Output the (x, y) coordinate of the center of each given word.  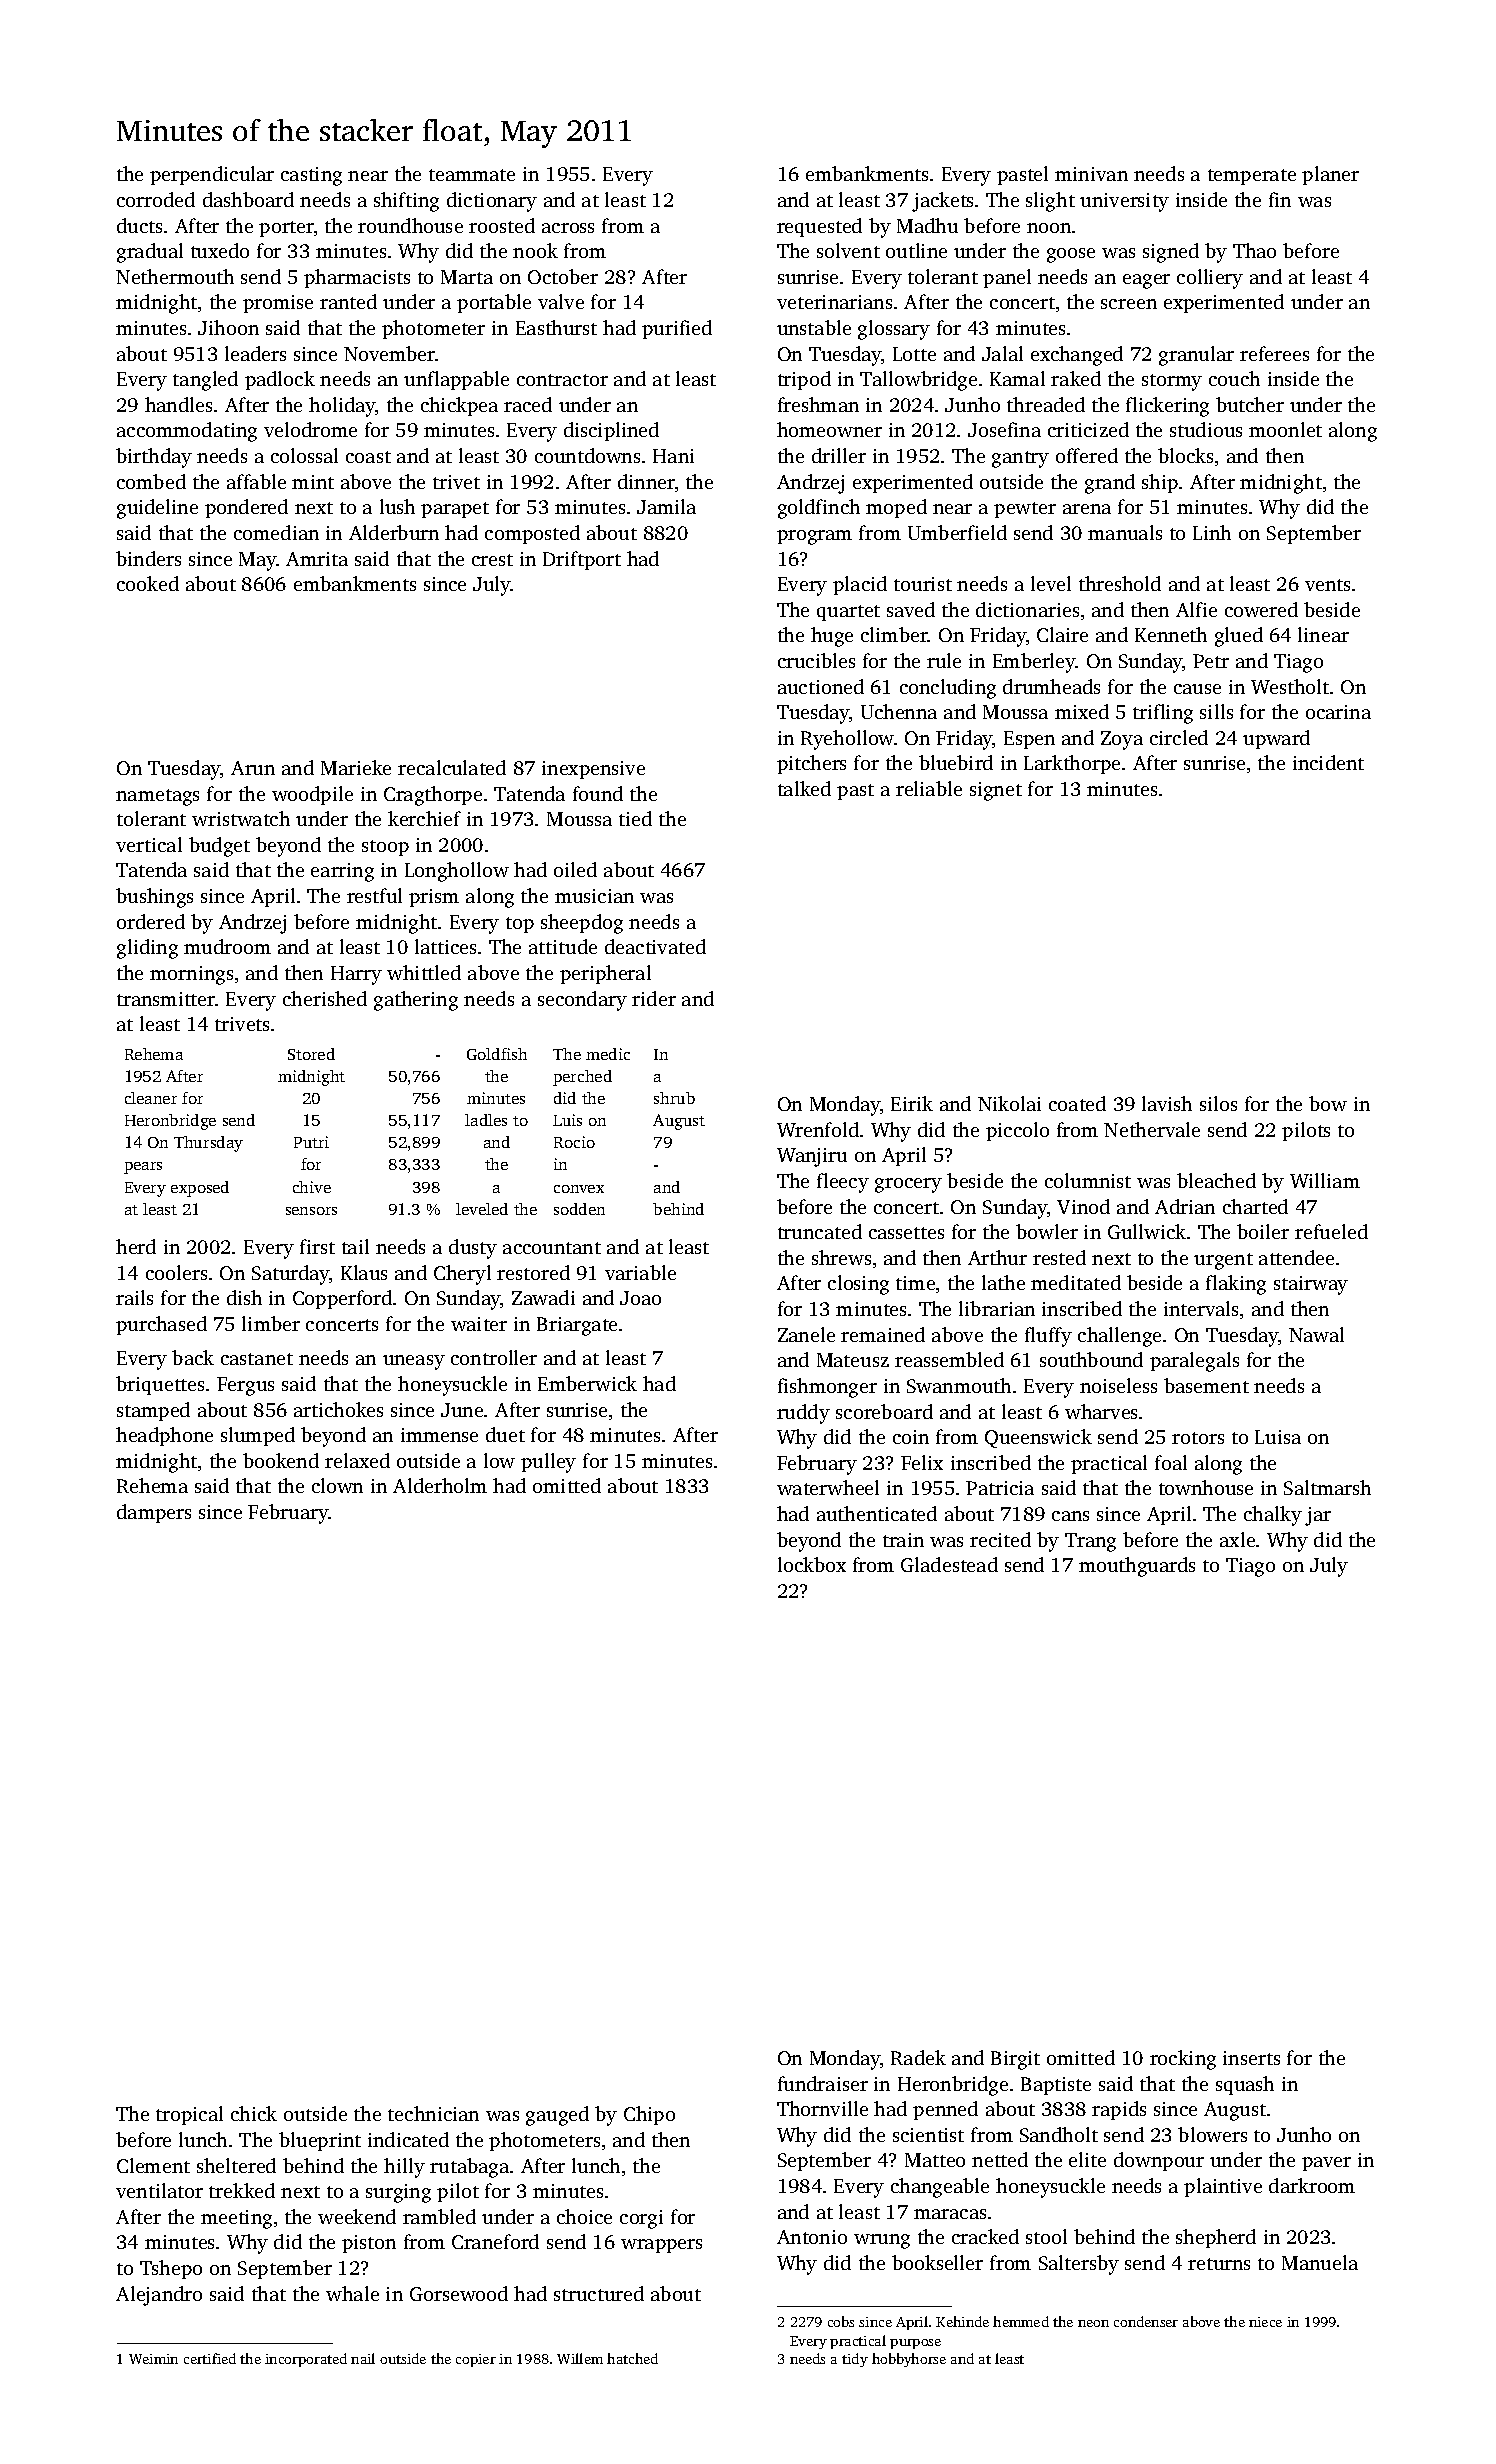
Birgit (1015, 2060)
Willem (580, 2358)
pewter (1025, 510)
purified (677, 329)
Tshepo (171, 2269)
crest (492, 560)
